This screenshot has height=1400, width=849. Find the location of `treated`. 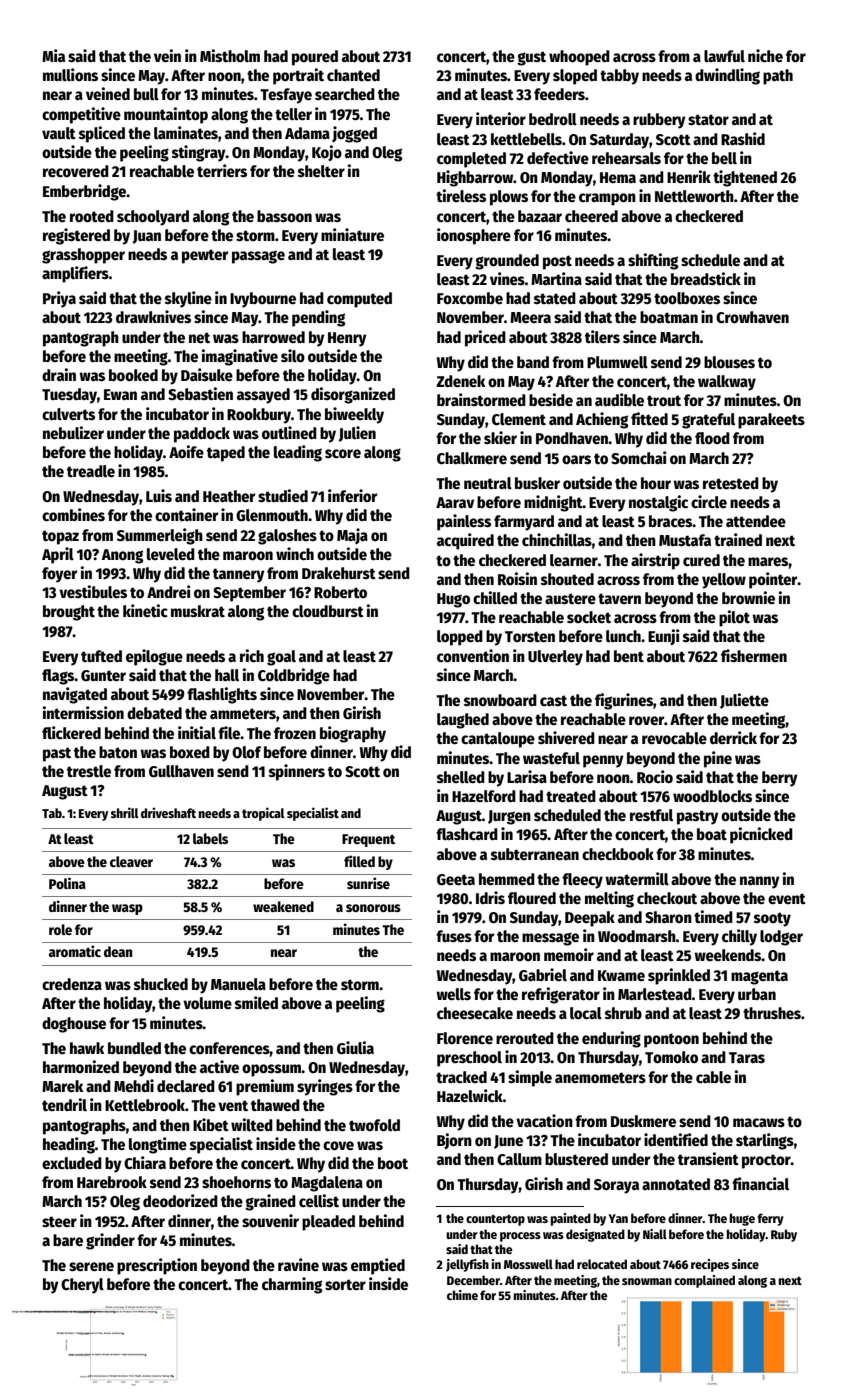

treated is located at coordinates (571, 796).
